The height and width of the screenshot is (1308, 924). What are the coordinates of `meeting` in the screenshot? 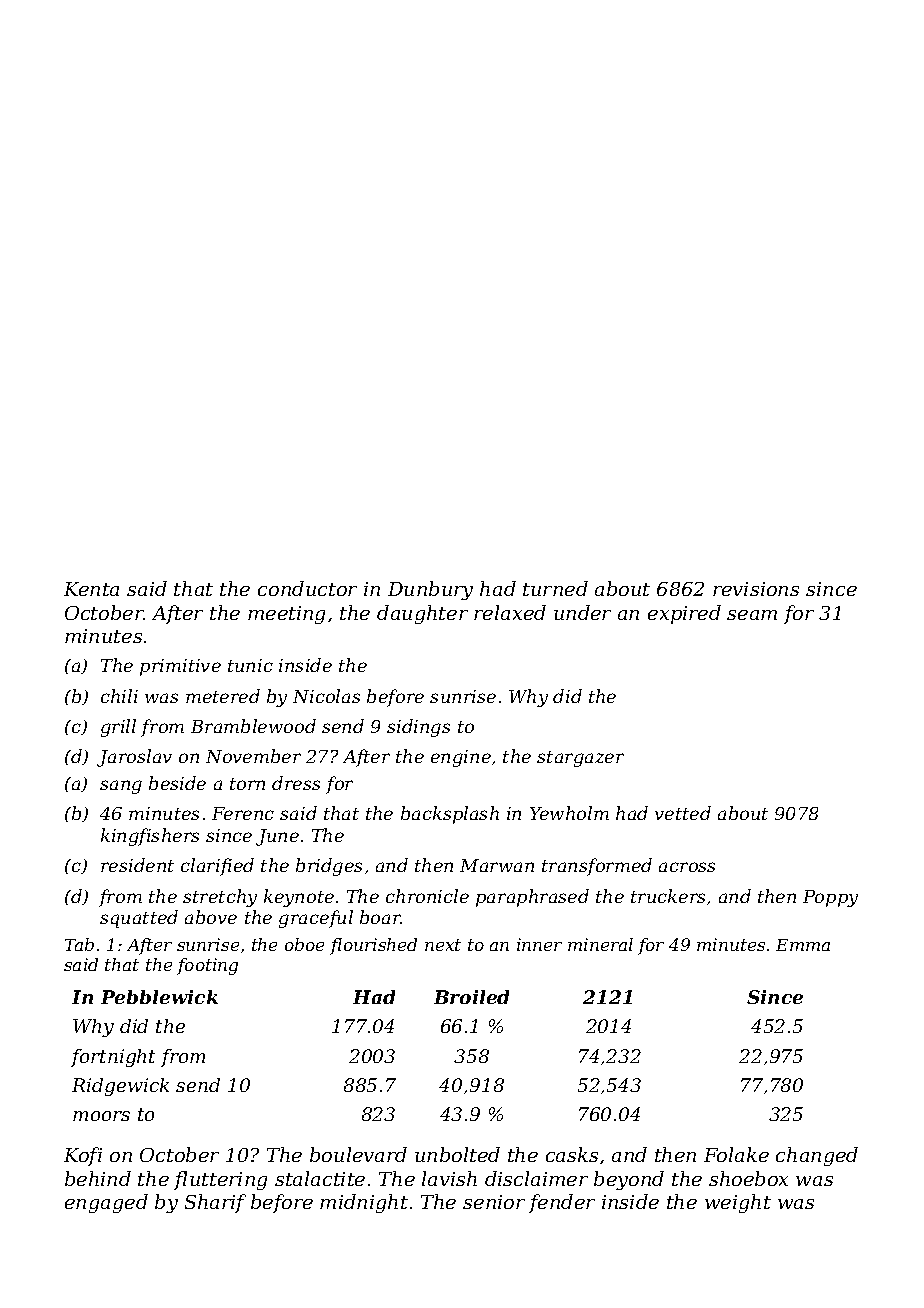 It's located at (286, 615).
